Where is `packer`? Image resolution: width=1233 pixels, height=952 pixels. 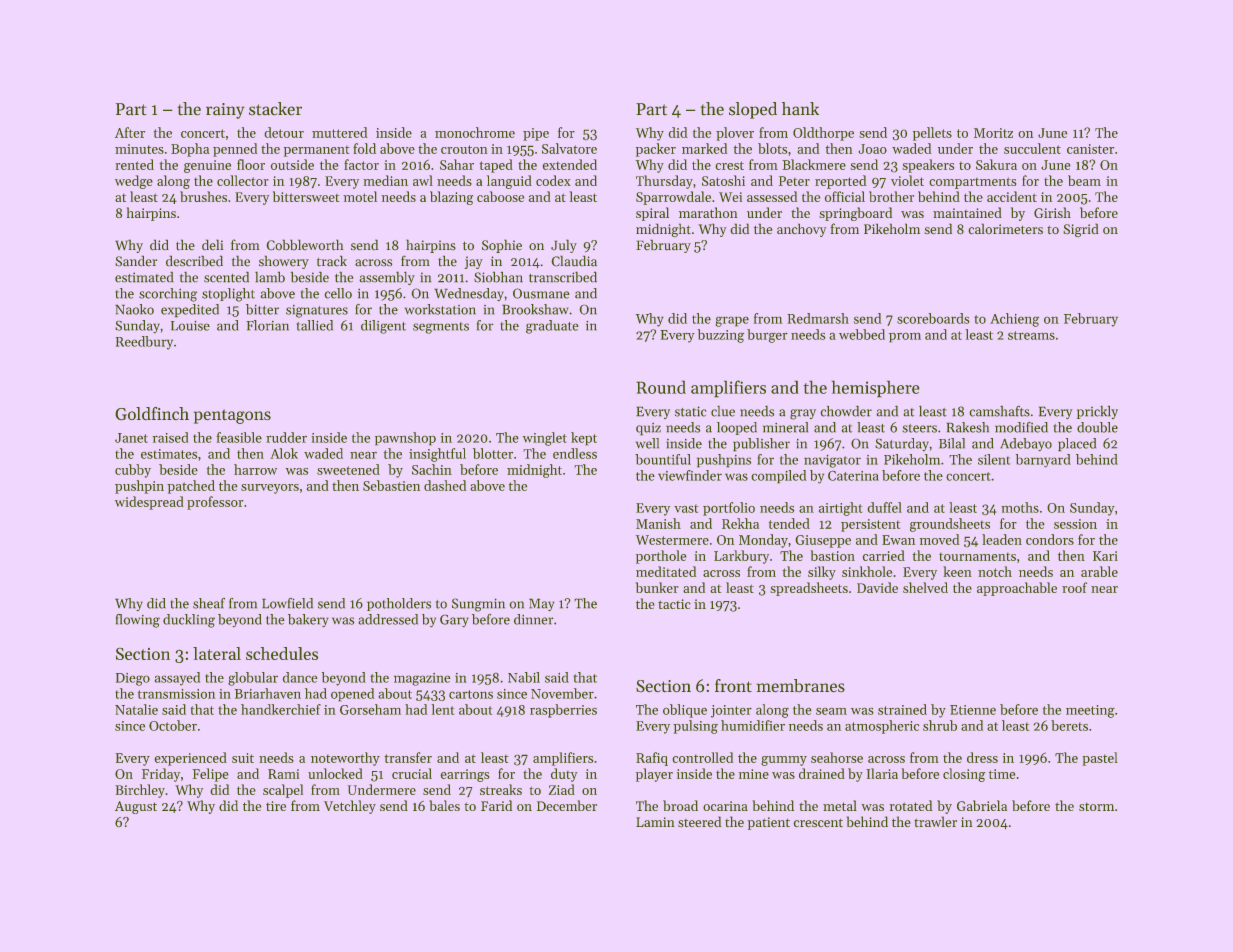
packer is located at coordinates (656, 150).
